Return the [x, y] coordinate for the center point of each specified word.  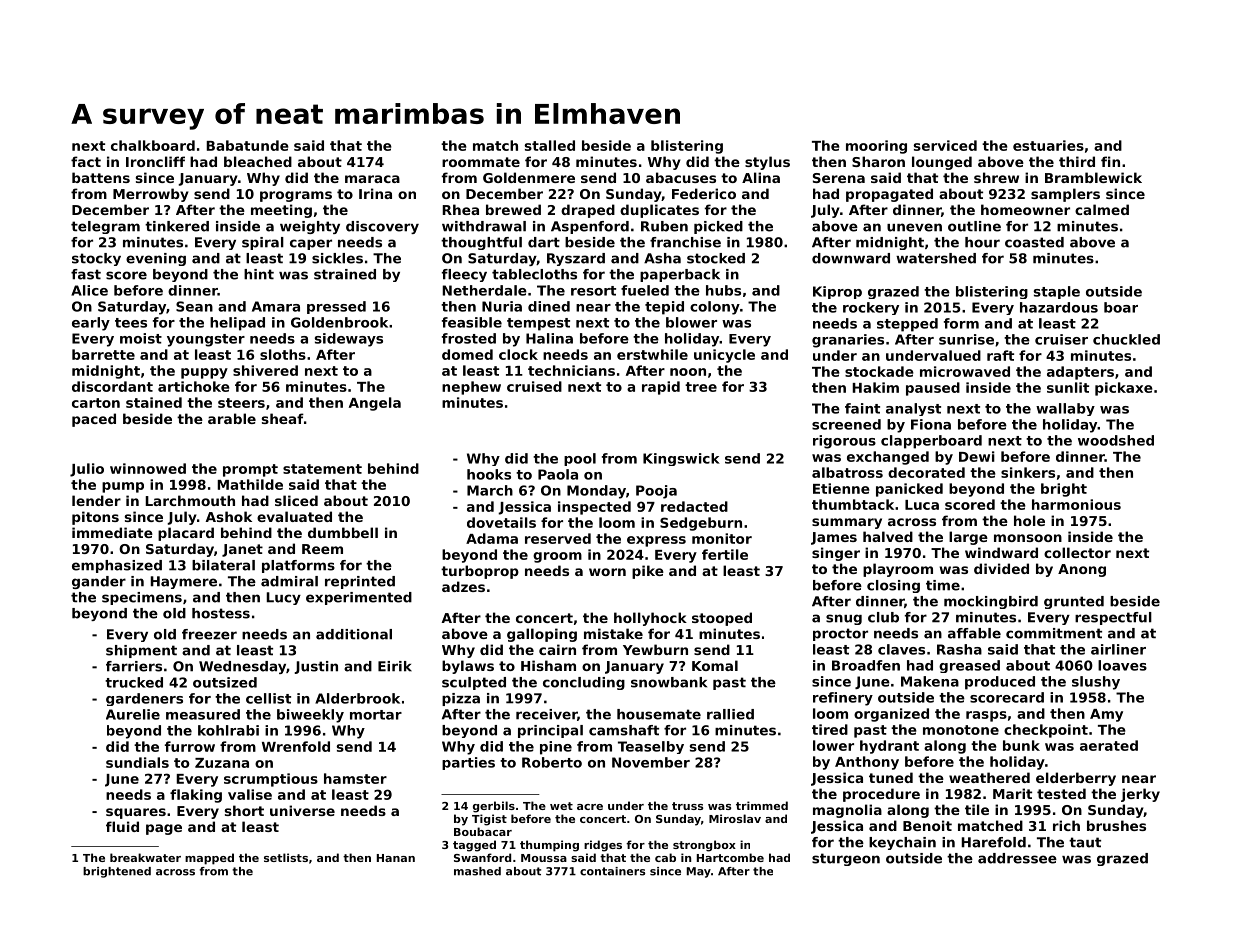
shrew [996, 177]
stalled [549, 145]
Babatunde [247, 145]
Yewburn [655, 649]
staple [1057, 292]
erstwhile [652, 354]
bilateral [223, 565]
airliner [1118, 649]
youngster [206, 340]
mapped [209, 859]
